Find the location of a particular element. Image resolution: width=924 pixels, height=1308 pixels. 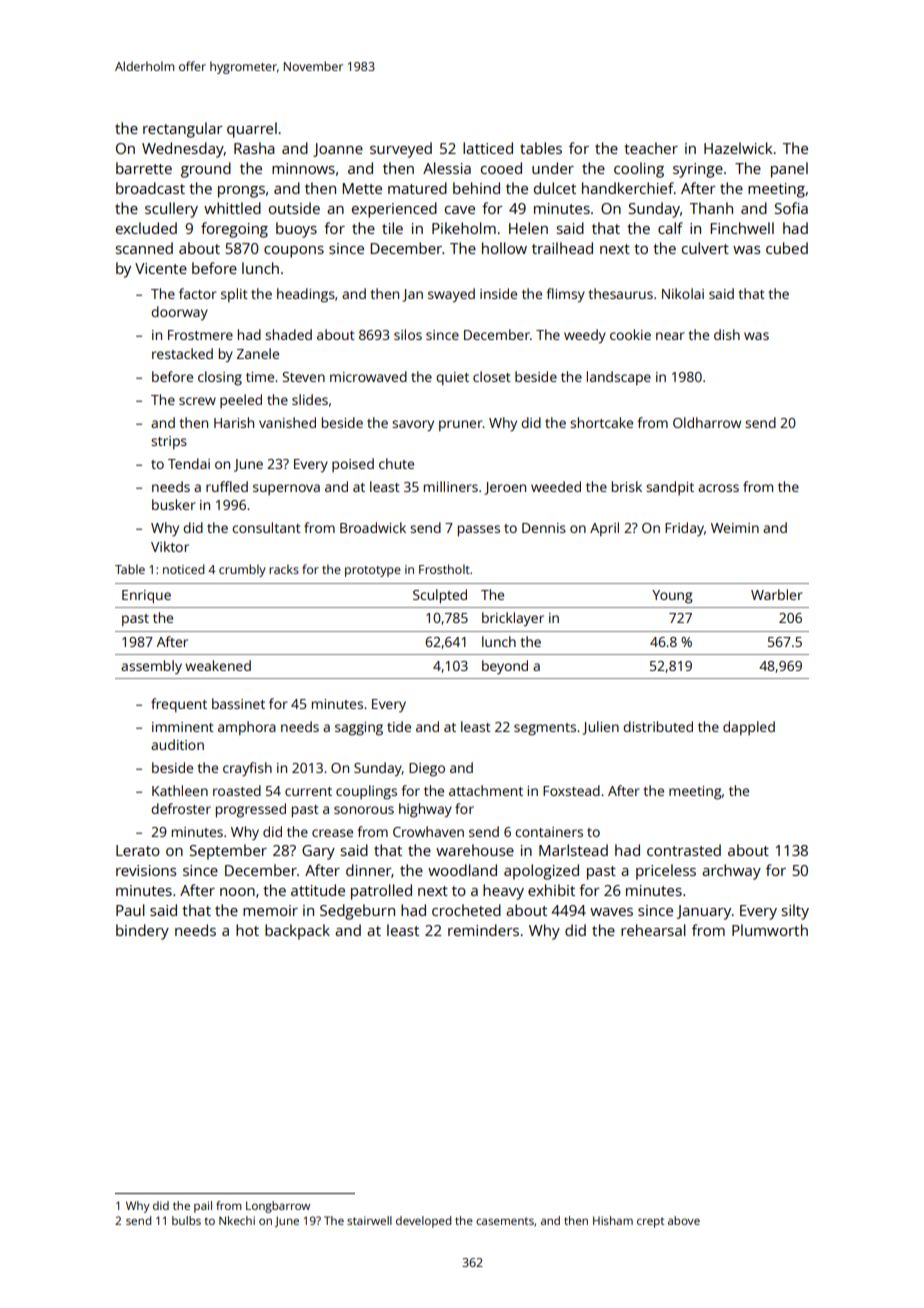

Wednesday is located at coordinates (183, 150).
